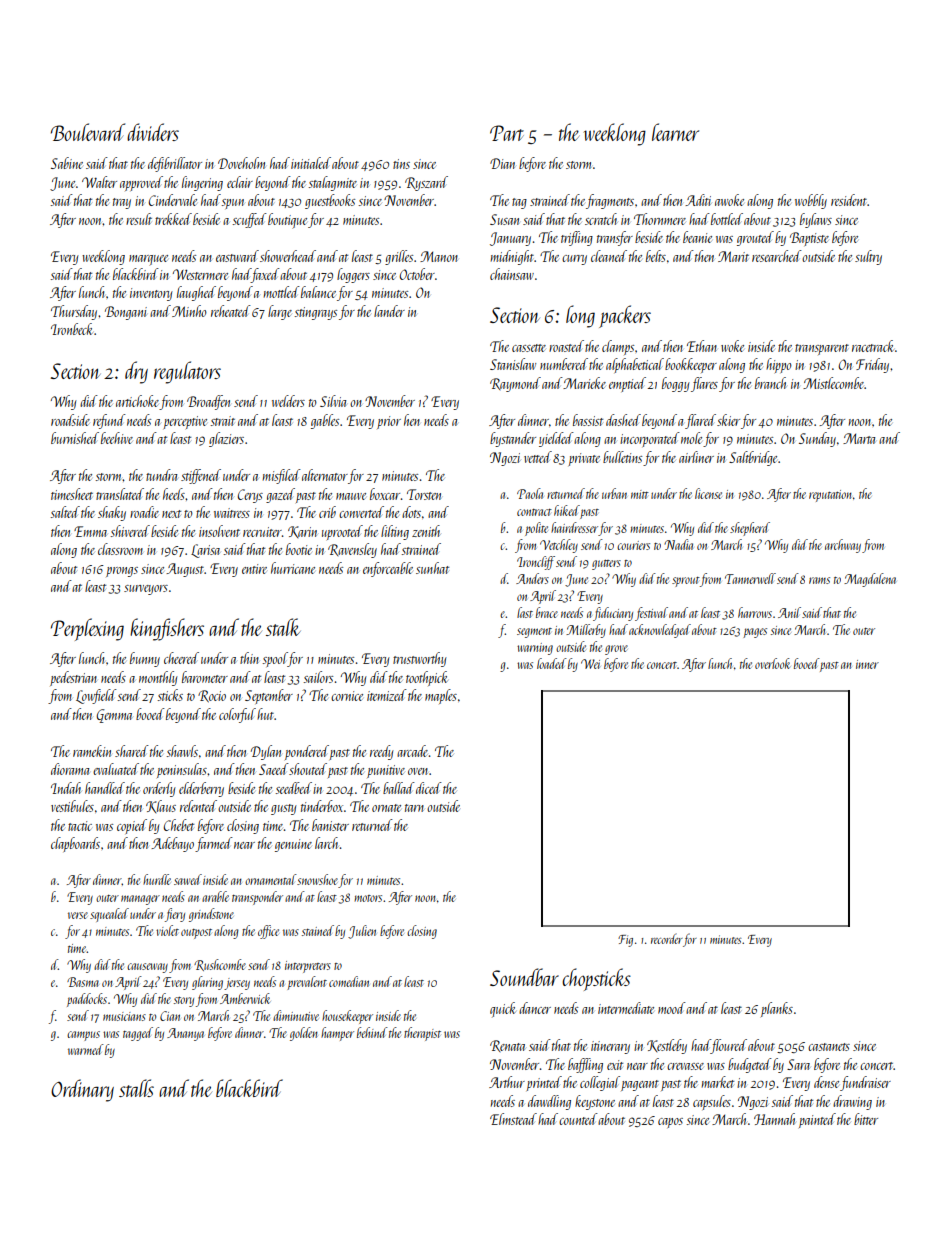 The image size is (952, 1233). What do you see at coordinates (849, 200) in the document?
I see `resident` at bounding box center [849, 200].
